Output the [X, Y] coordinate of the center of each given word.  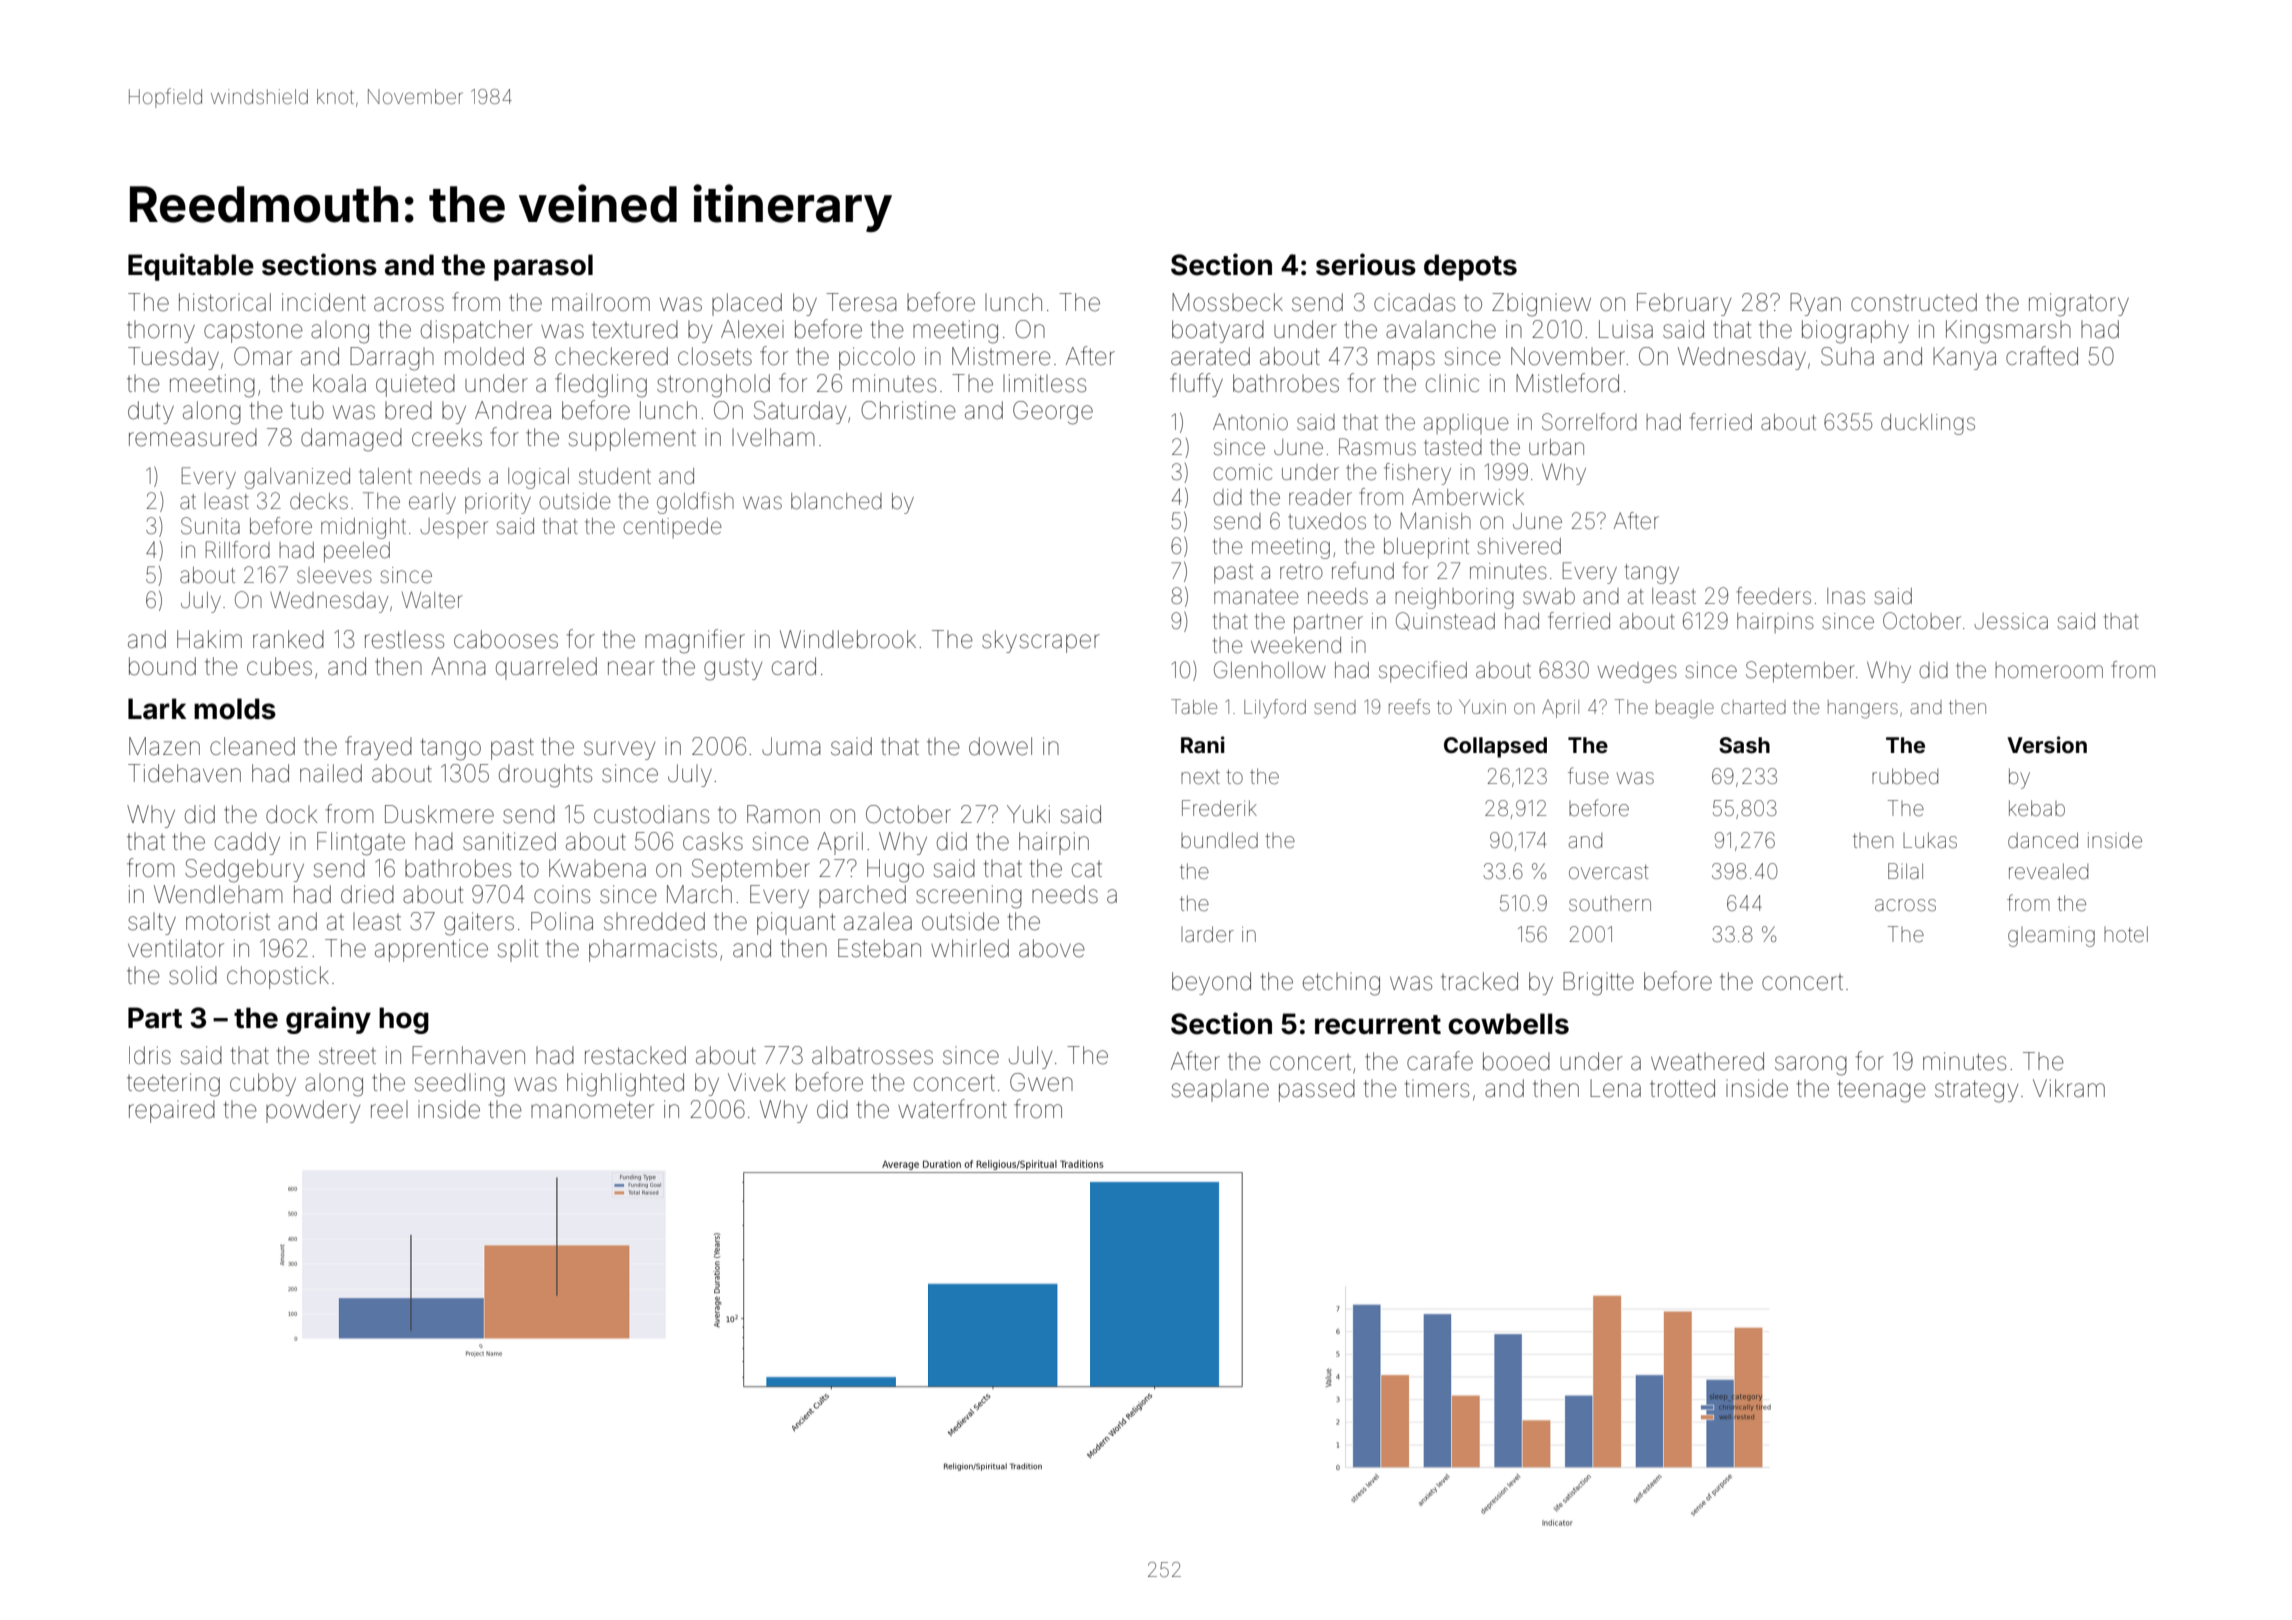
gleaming [2051, 937]
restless [404, 639]
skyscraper [1041, 641]
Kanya [1964, 358]
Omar [263, 356]
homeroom [2049, 670]
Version [2047, 744]
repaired [172, 1111]
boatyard [1218, 331]
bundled [1219, 840]
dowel [1000, 746]
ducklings [1928, 424]
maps [1406, 360]
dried [367, 894]
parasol [543, 267]
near [631, 668]
